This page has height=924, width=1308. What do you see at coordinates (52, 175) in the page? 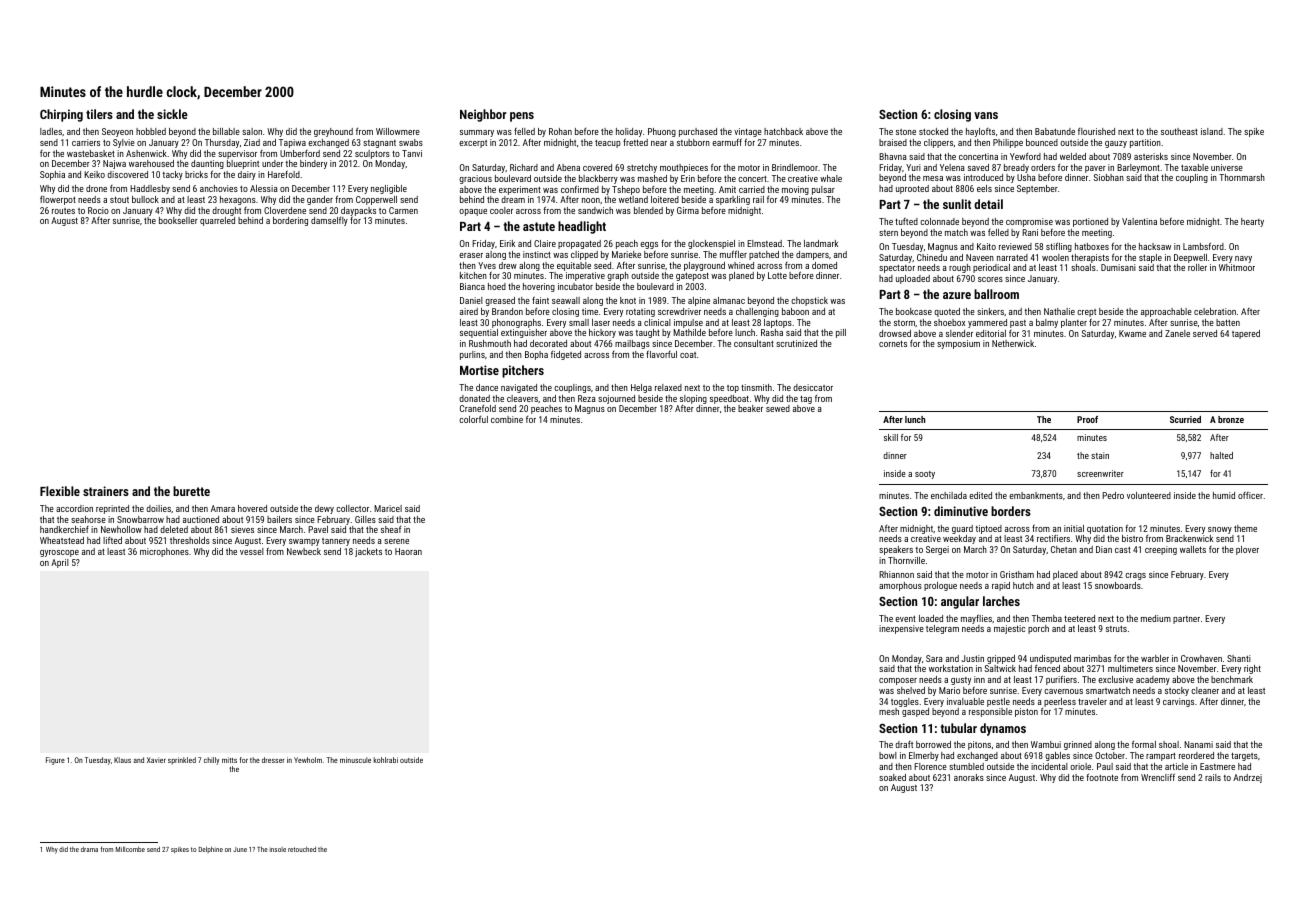
I see `Sophia` at bounding box center [52, 175].
